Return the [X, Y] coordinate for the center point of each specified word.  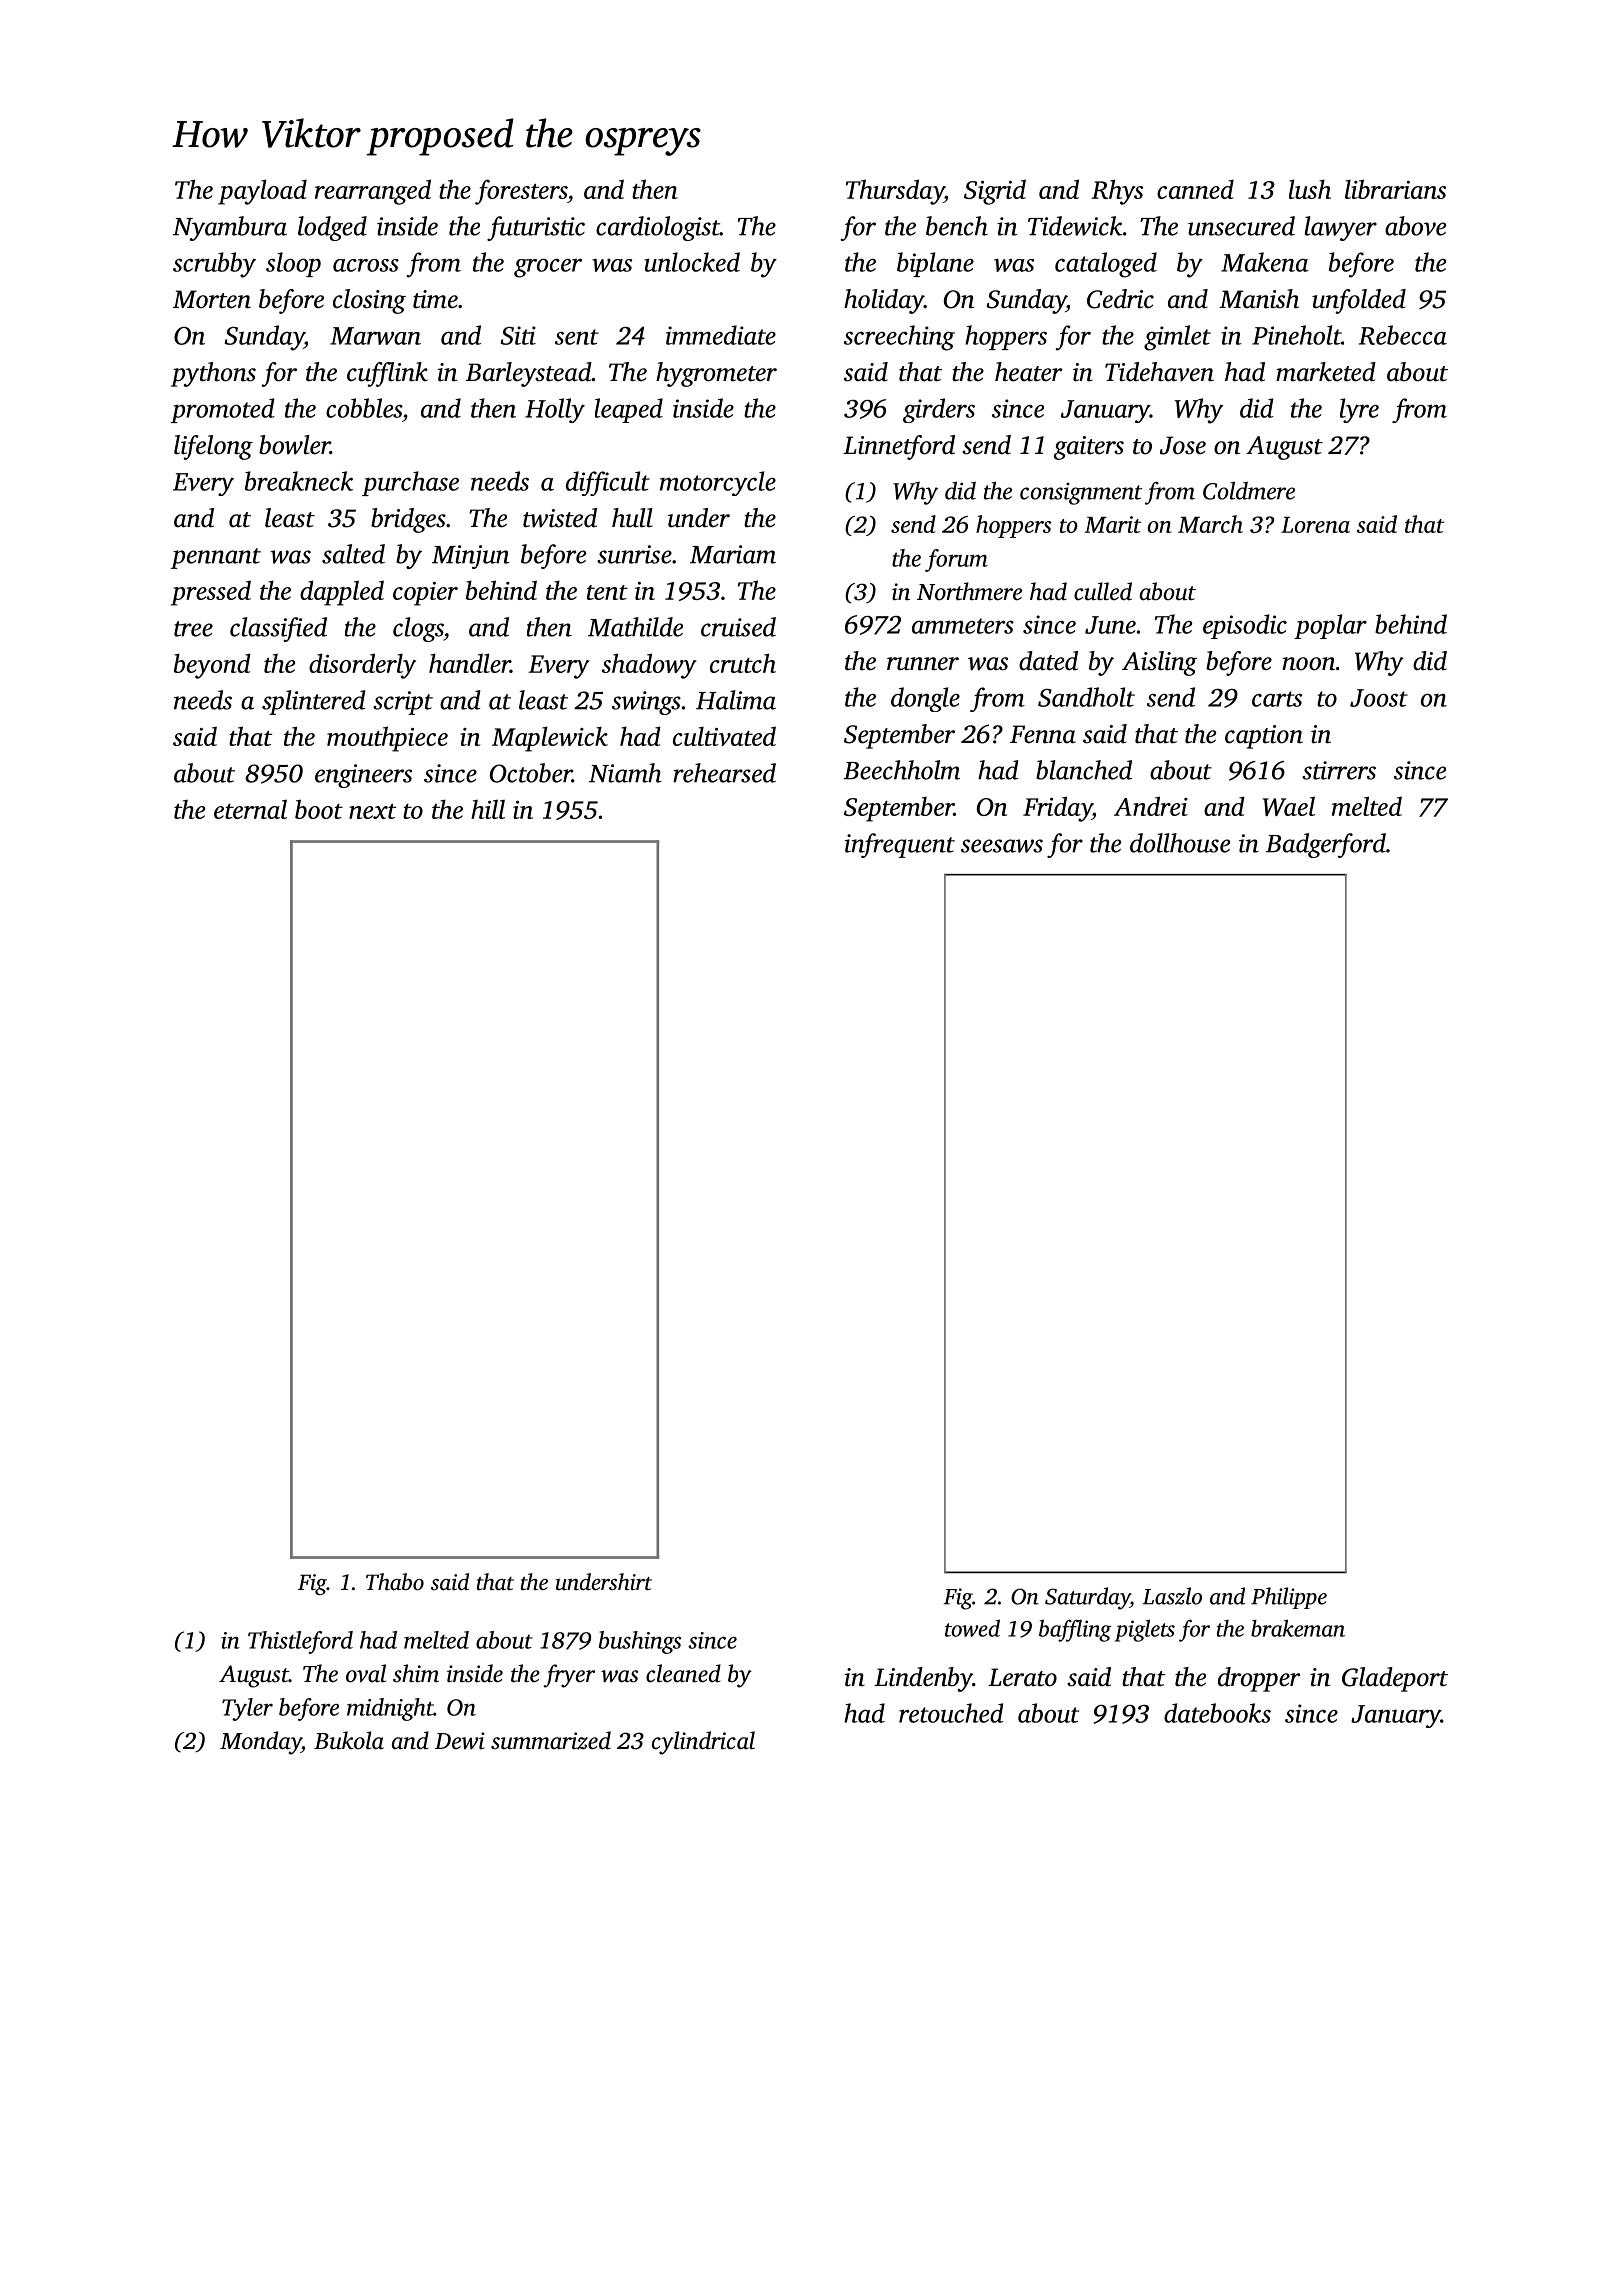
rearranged [373, 192]
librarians [1395, 189]
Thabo [395, 1582]
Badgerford [1326, 845]
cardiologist [658, 228]
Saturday [1087, 1598]
